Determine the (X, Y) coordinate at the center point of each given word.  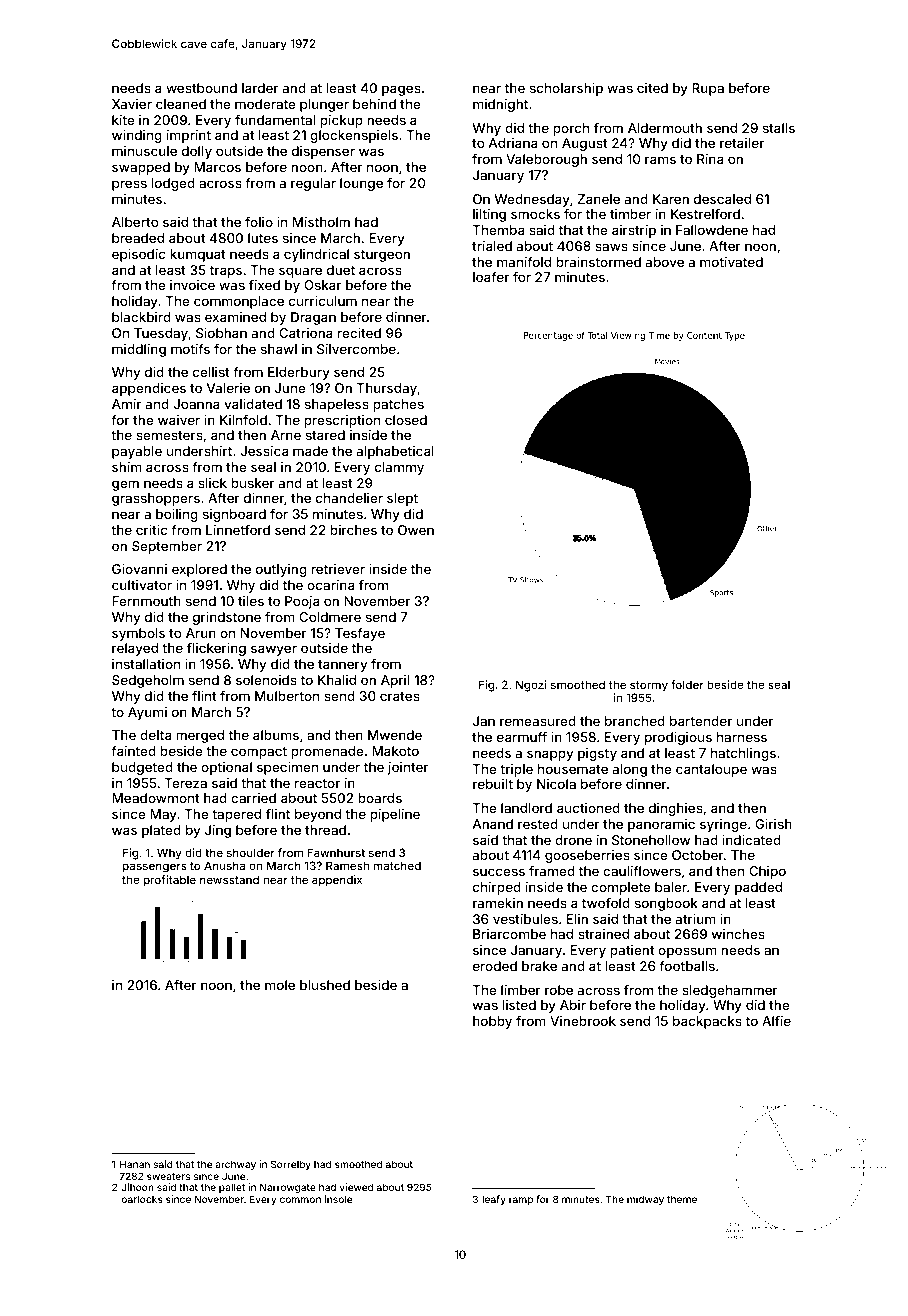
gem (125, 485)
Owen (416, 530)
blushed (325, 985)
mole (280, 985)
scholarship (566, 89)
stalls (779, 128)
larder (260, 88)
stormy (649, 686)
